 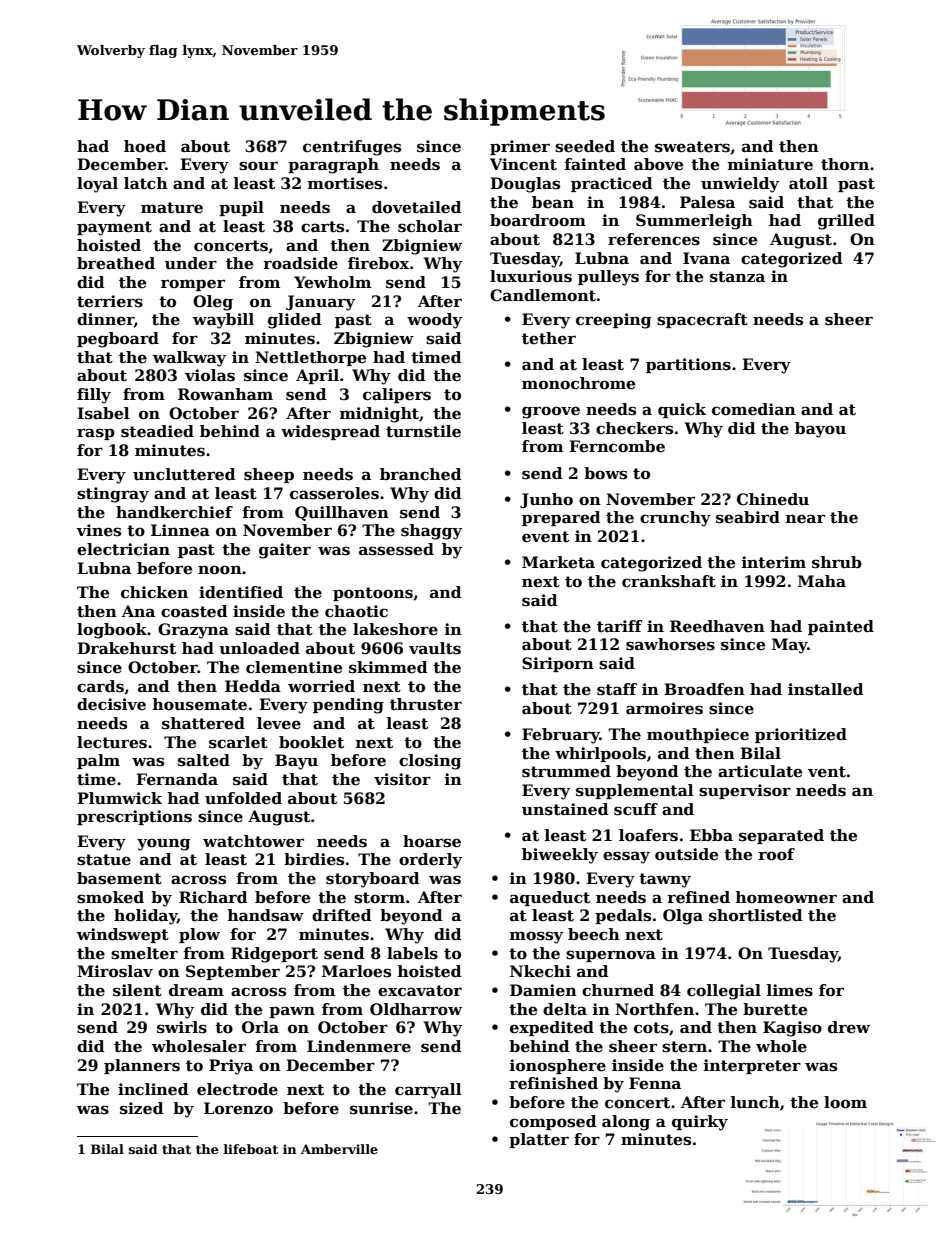 What do you see at coordinates (225, 394) in the screenshot?
I see `Rowanham` at bounding box center [225, 394].
